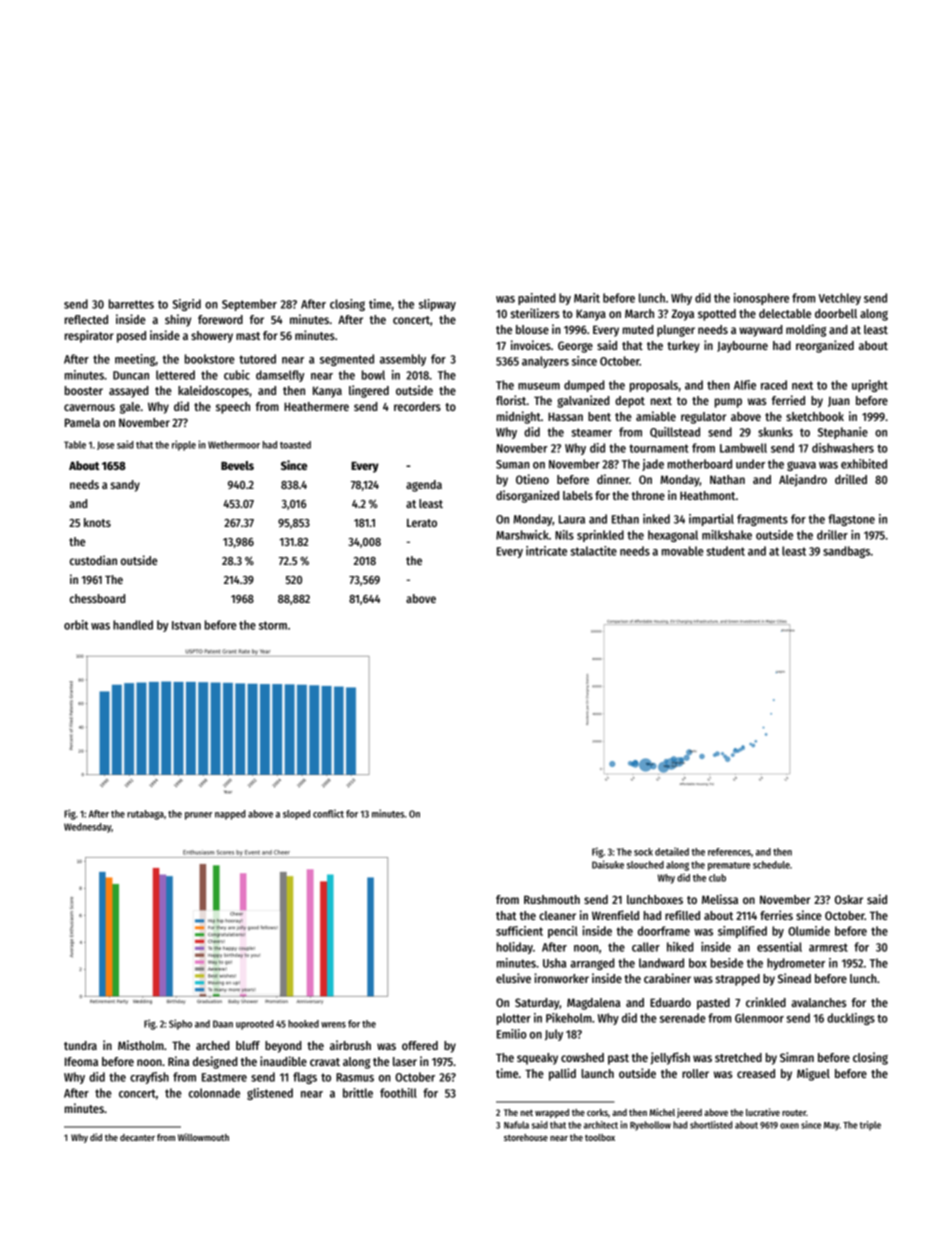 This screenshot has width=952, height=1233. What do you see at coordinates (849, 899) in the screenshot?
I see `Oskar` at bounding box center [849, 899].
